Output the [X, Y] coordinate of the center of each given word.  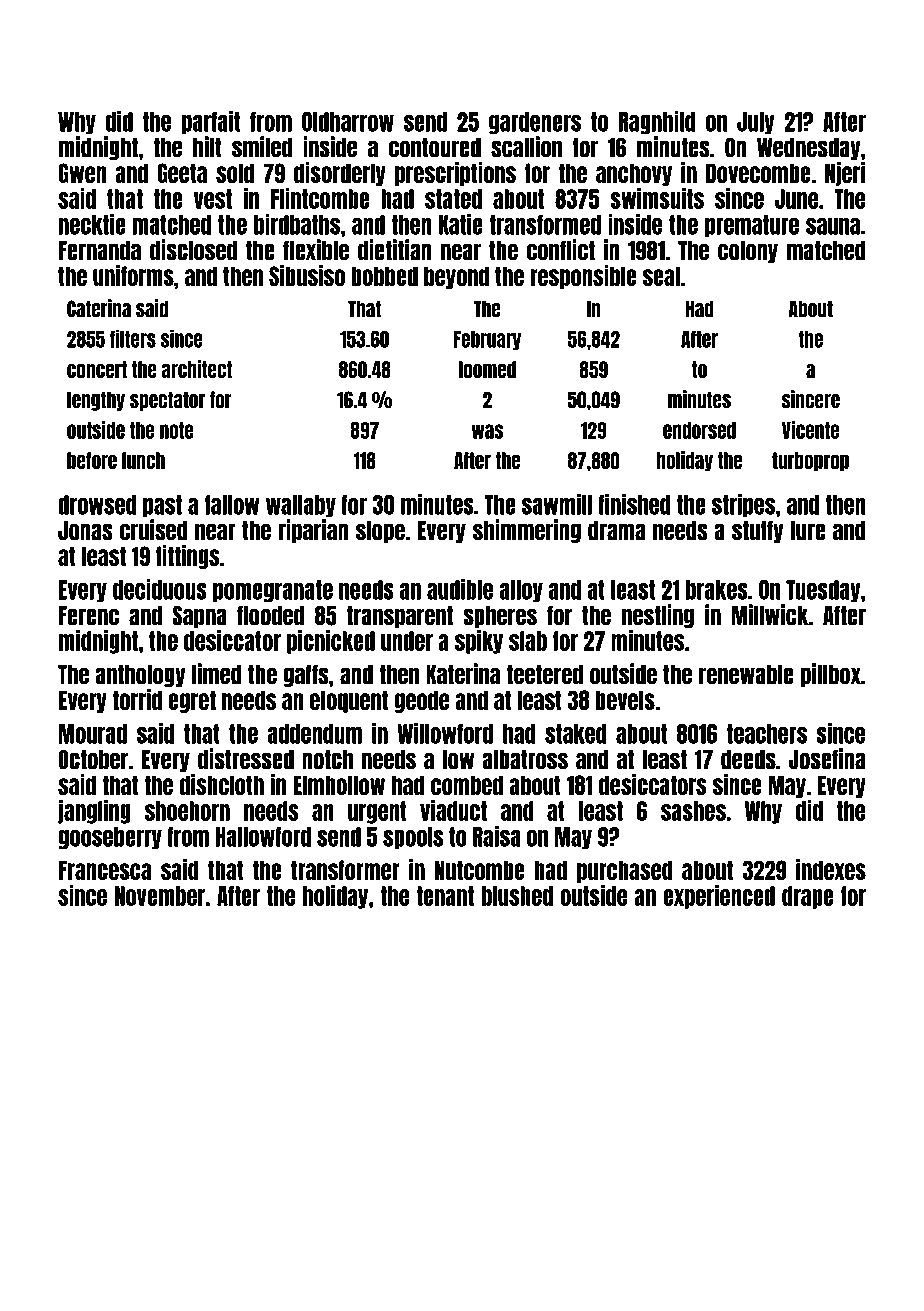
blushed [517, 896]
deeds [748, 760]
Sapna [199, 616]
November [160, 896]
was [487, 431]
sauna [833, 226]
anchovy [634, 174]
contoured [435, 148]
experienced [719, 897]
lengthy [96, 401]
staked [576, 734]
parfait [211, 122]
